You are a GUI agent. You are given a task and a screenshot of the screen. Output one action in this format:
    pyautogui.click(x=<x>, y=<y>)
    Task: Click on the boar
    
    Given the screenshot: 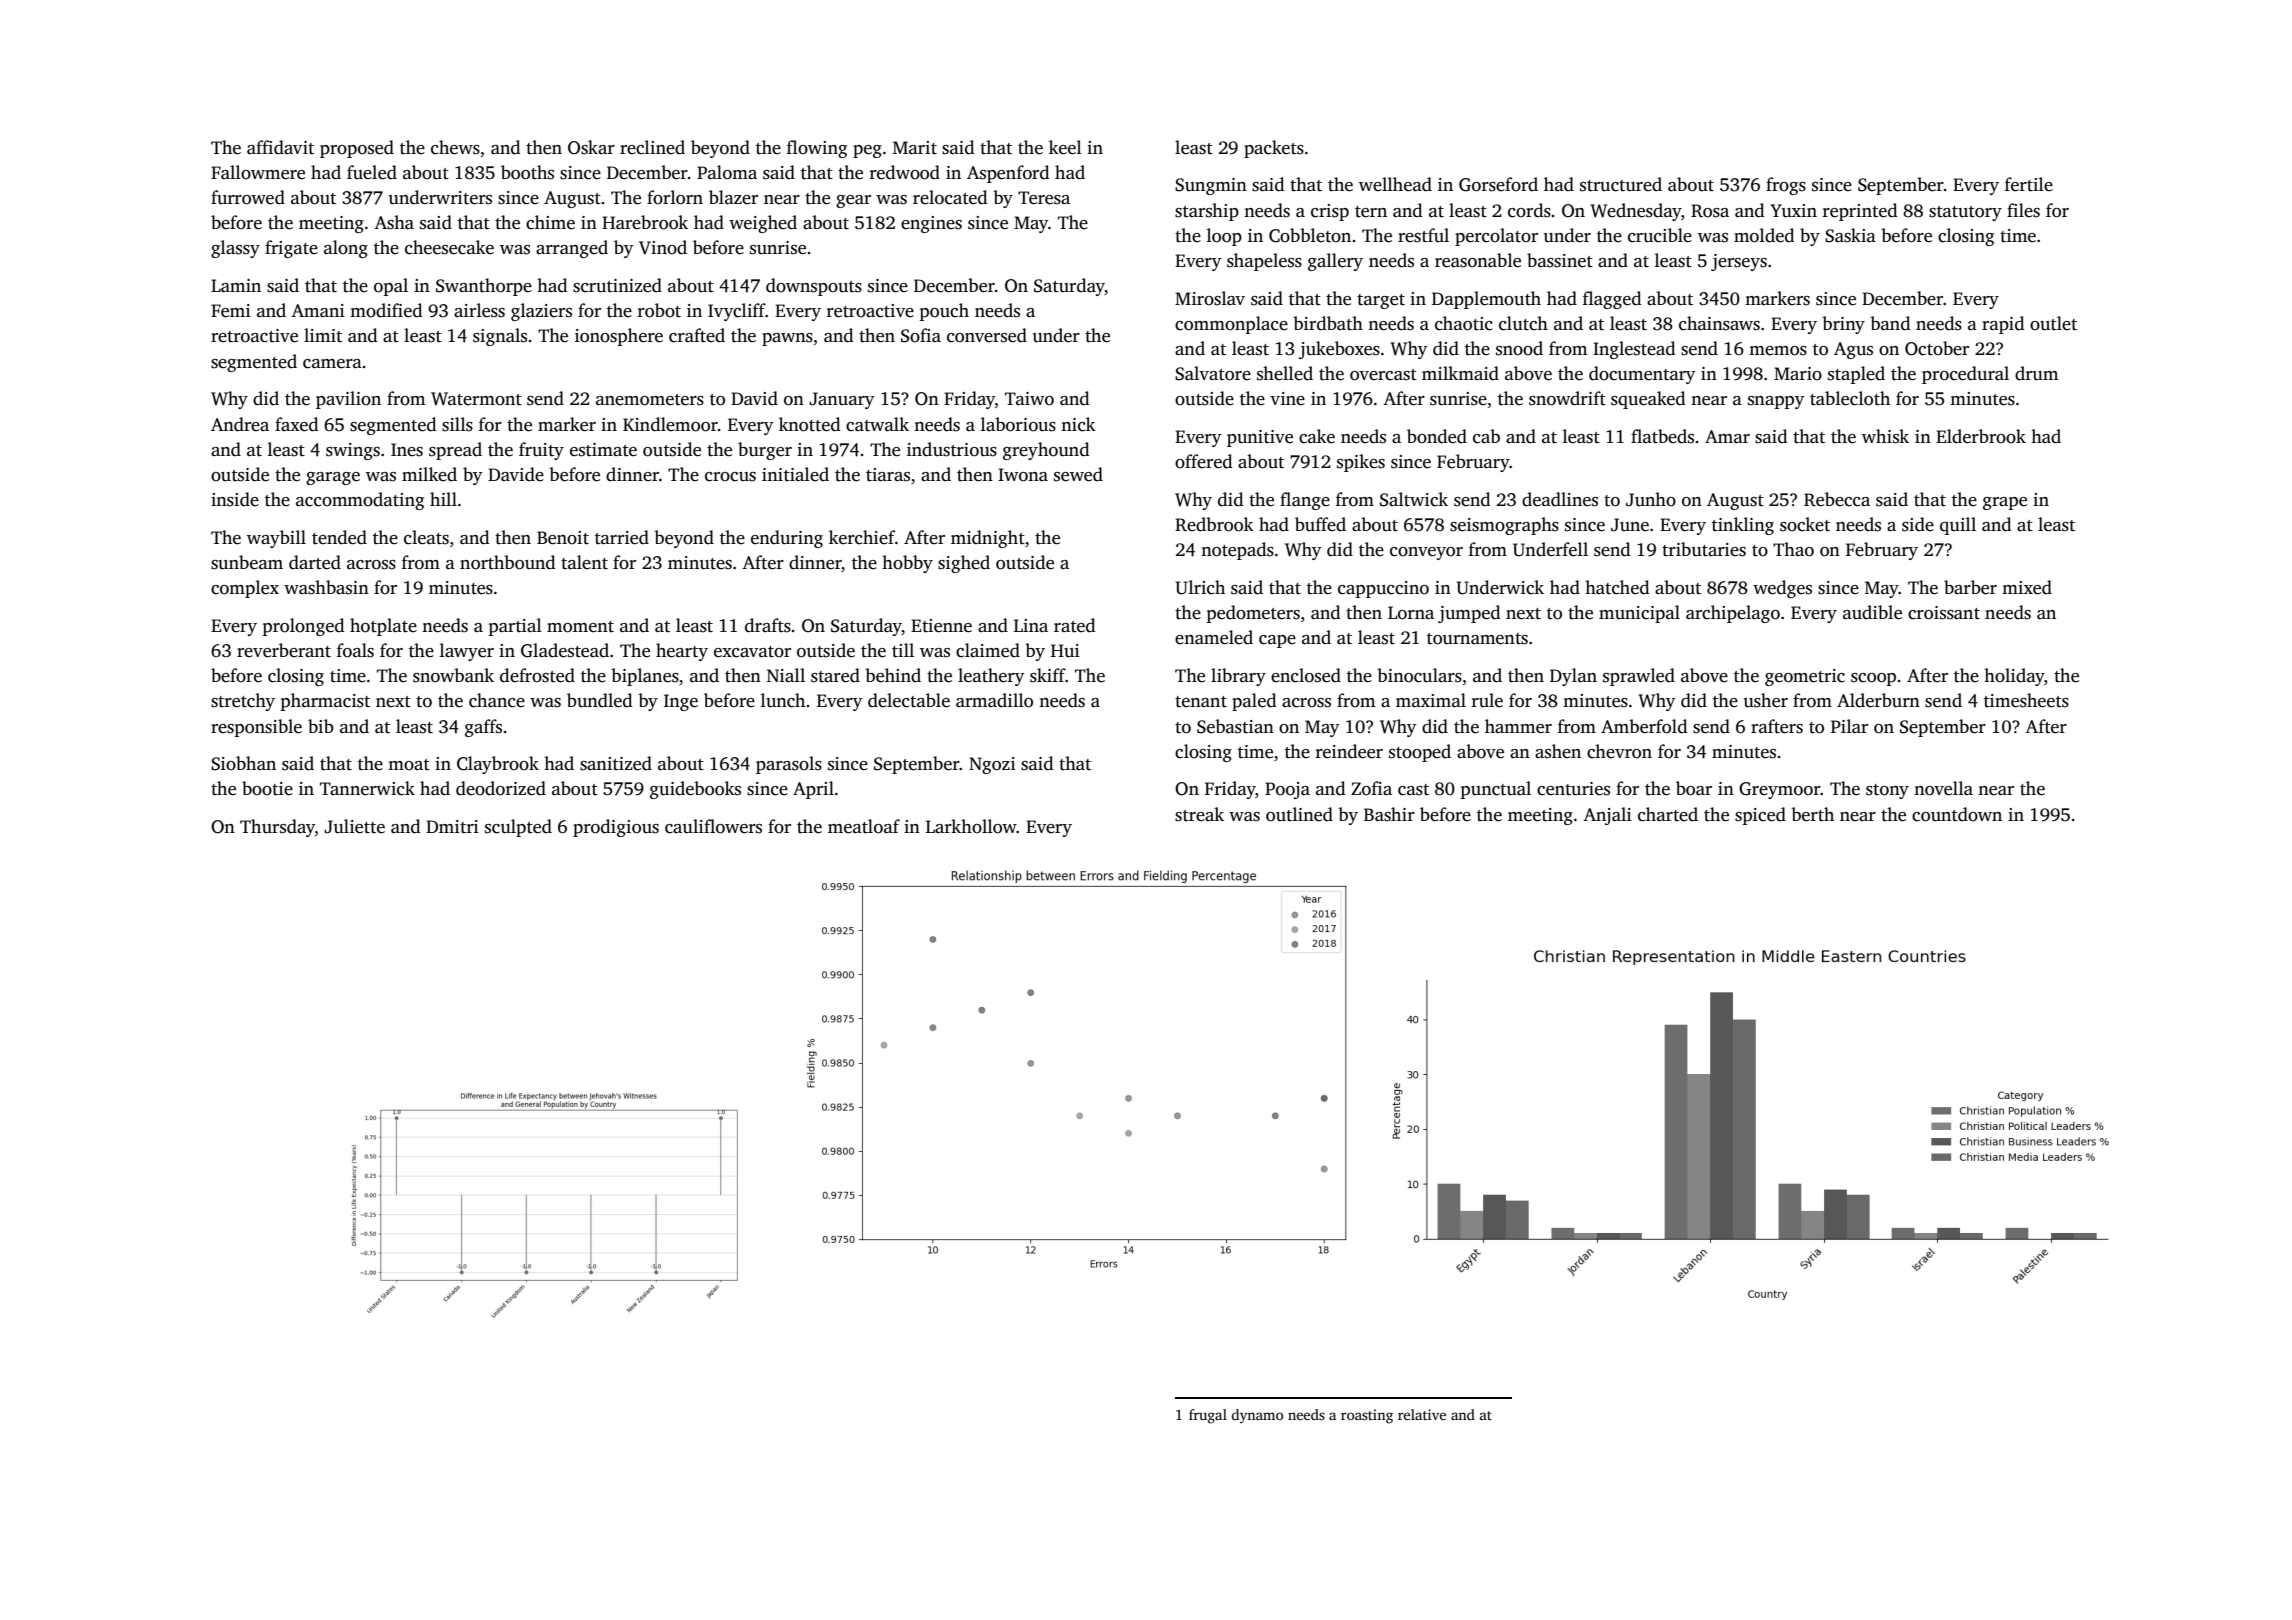 What is the action you would take?
    pyautogui.click(x=1694, y=788)
